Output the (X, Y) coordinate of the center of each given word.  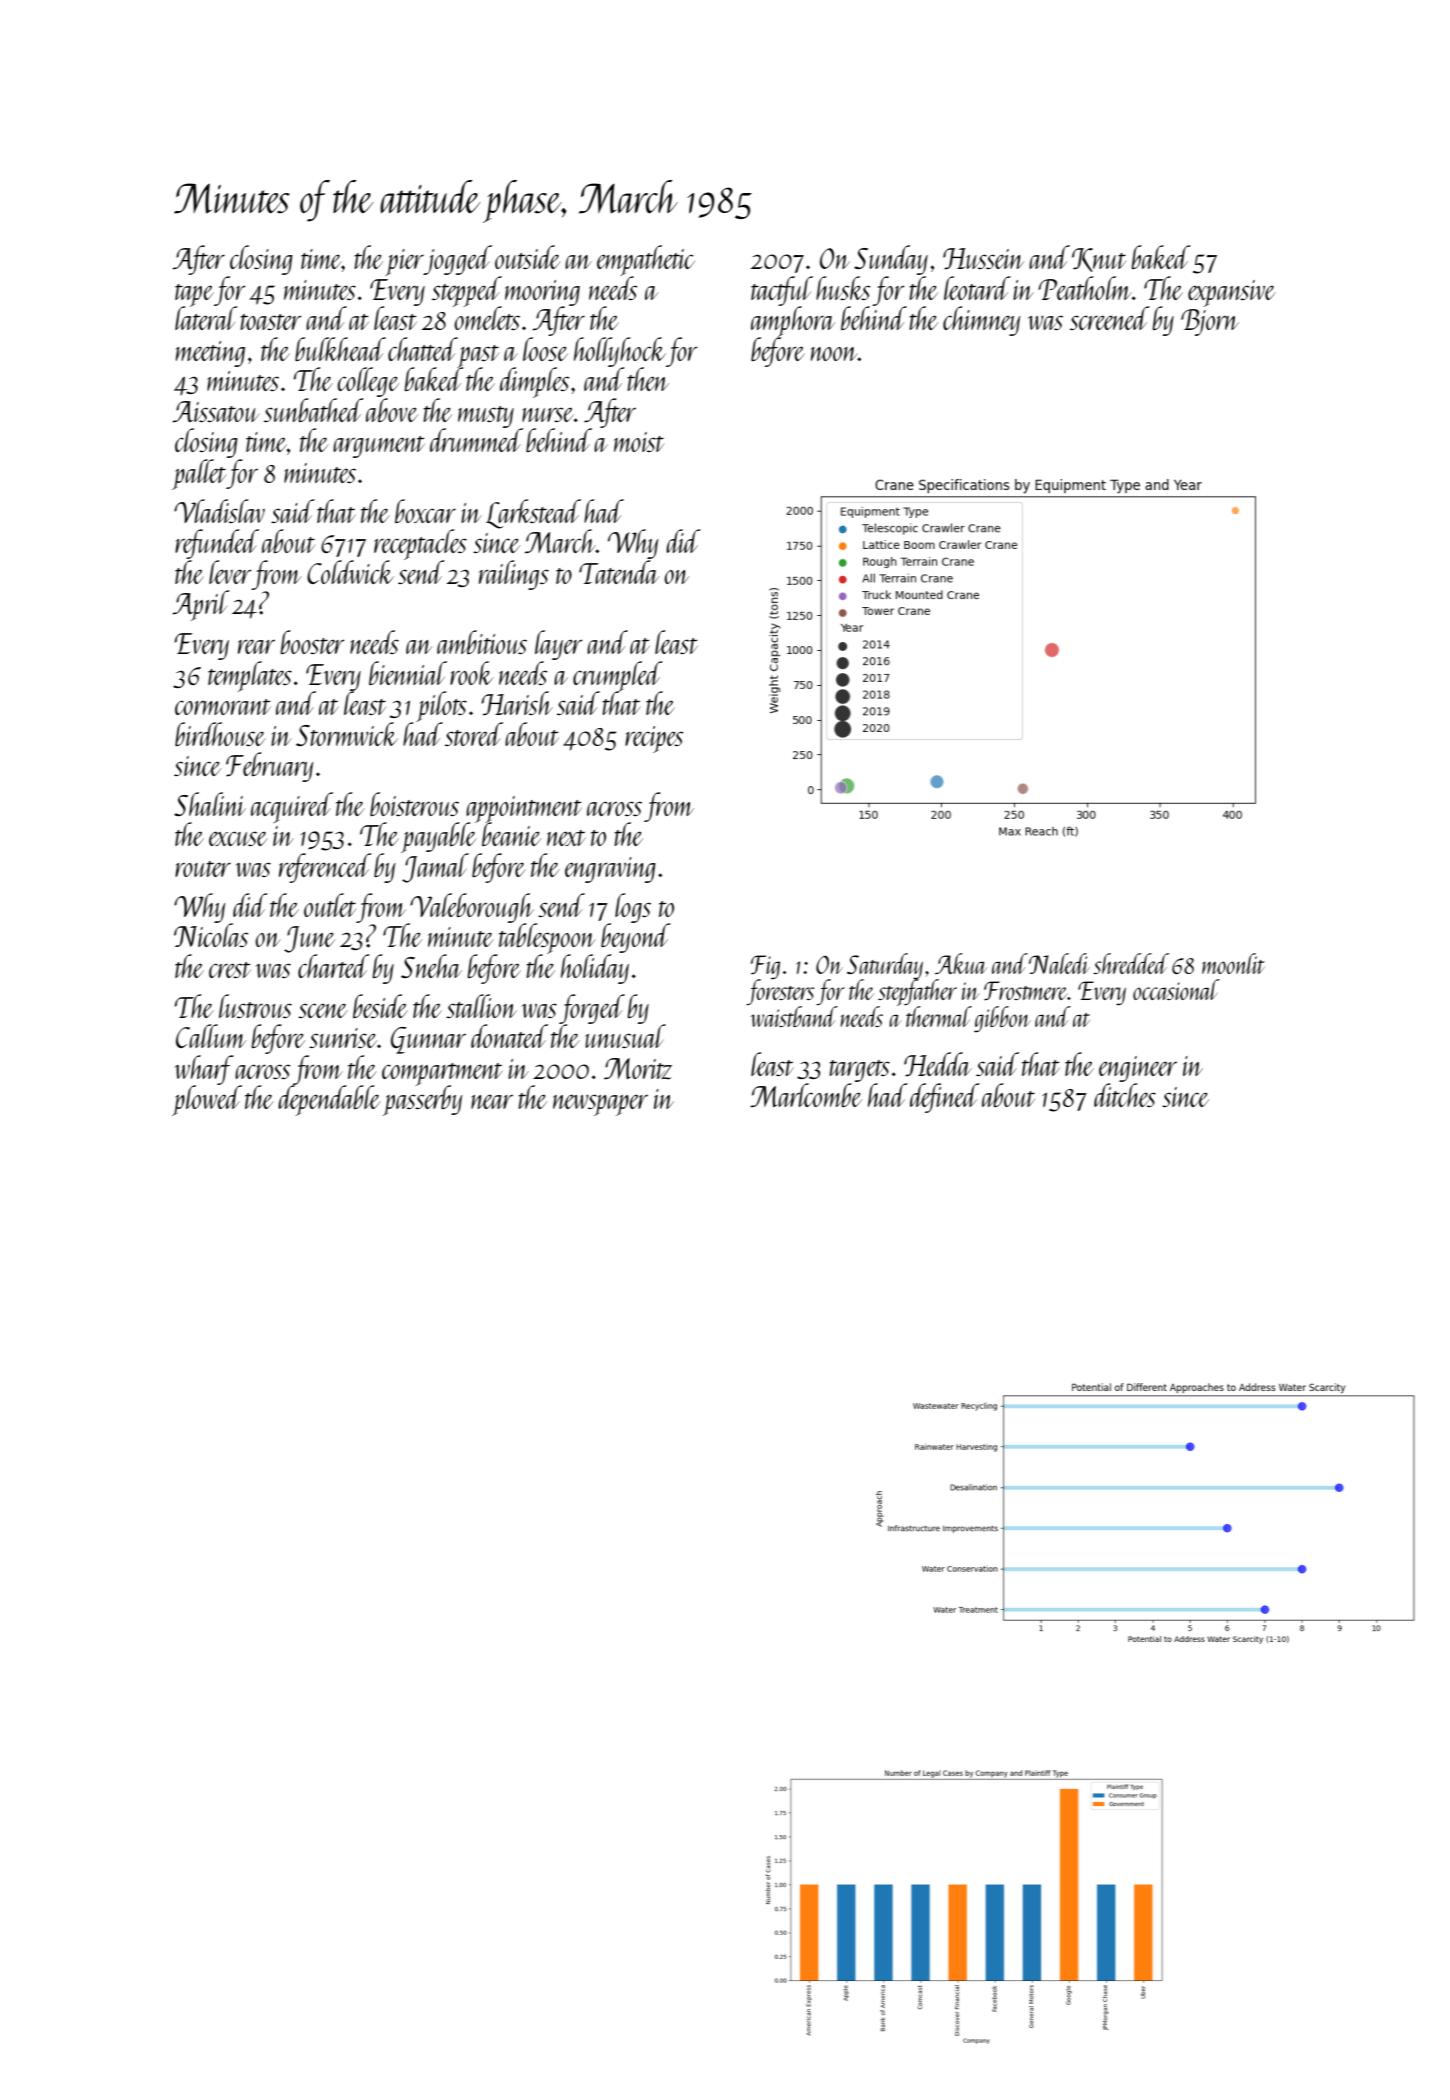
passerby (423, 1101)
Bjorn (1210, 322)
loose (545, 349)
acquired (292, 807)
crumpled (618, 676)
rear (256, 646)
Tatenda (619, 572)
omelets (487, 318)
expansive (1232, 293)
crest (230, 970)
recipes (654, 739)
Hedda (938, 1064)
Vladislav (219, 511)
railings (514, 575)
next (566, 838)
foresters (780, 992)
